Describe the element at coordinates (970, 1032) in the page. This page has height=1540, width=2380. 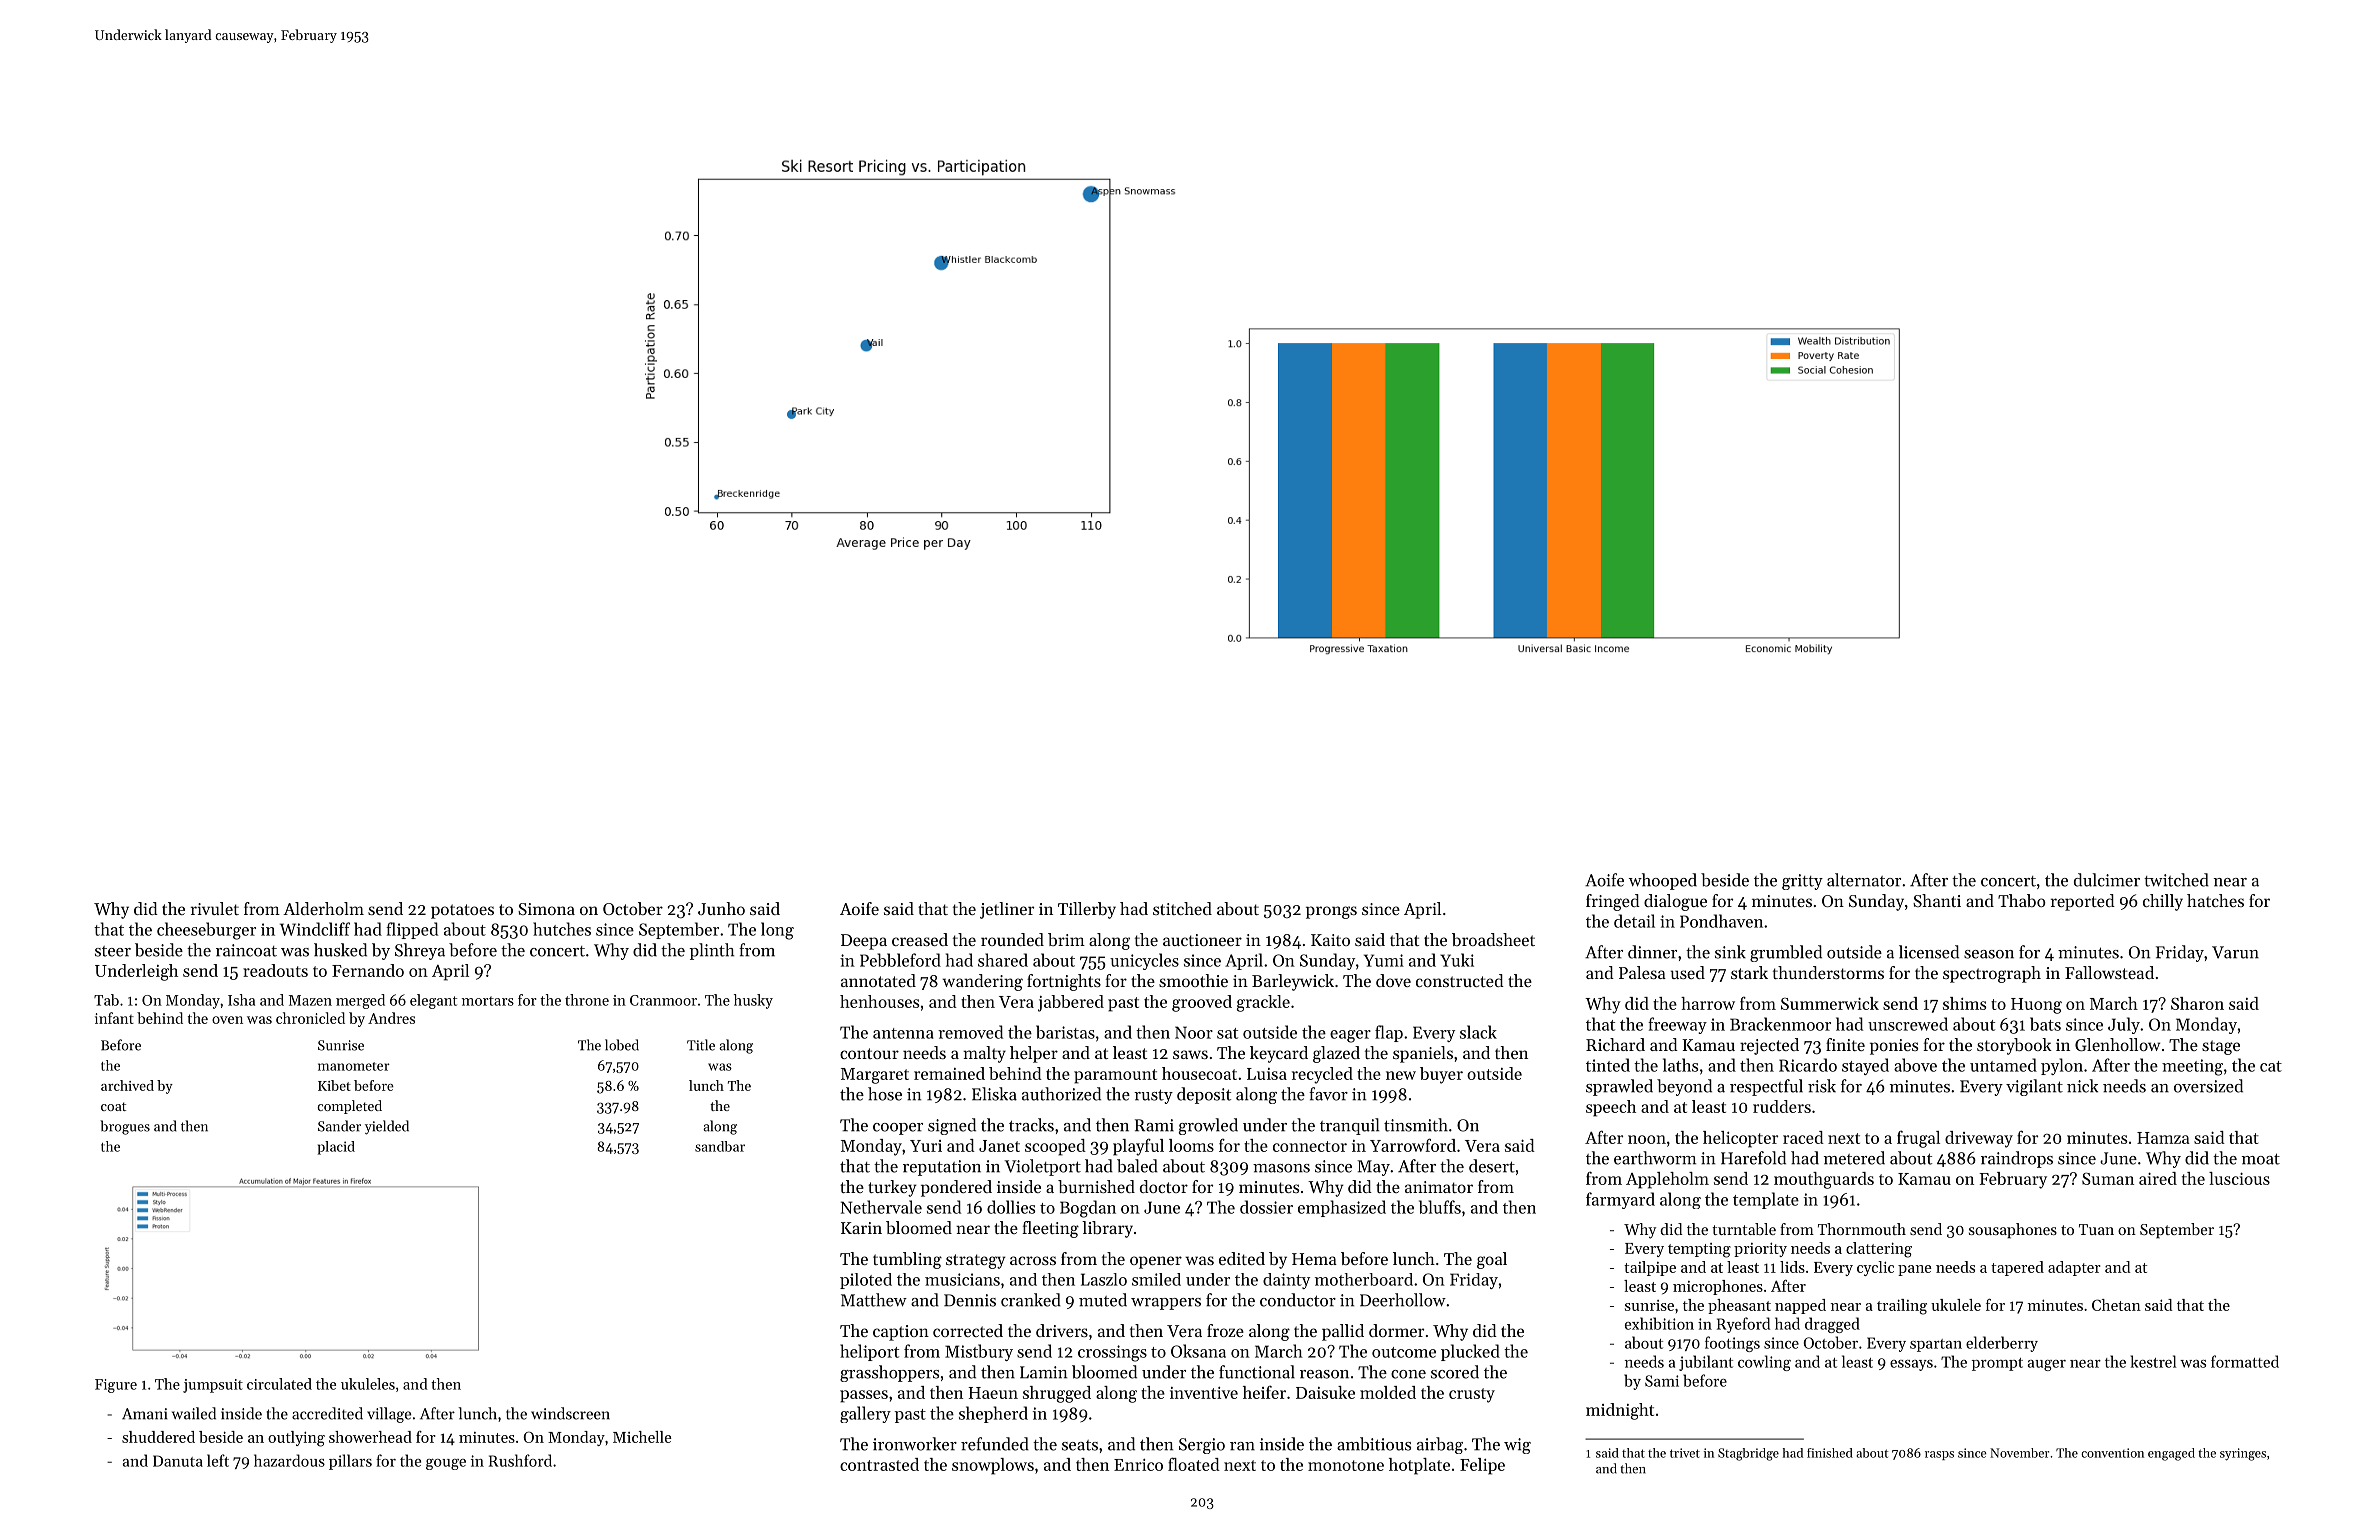
I see `removed` at that location.
